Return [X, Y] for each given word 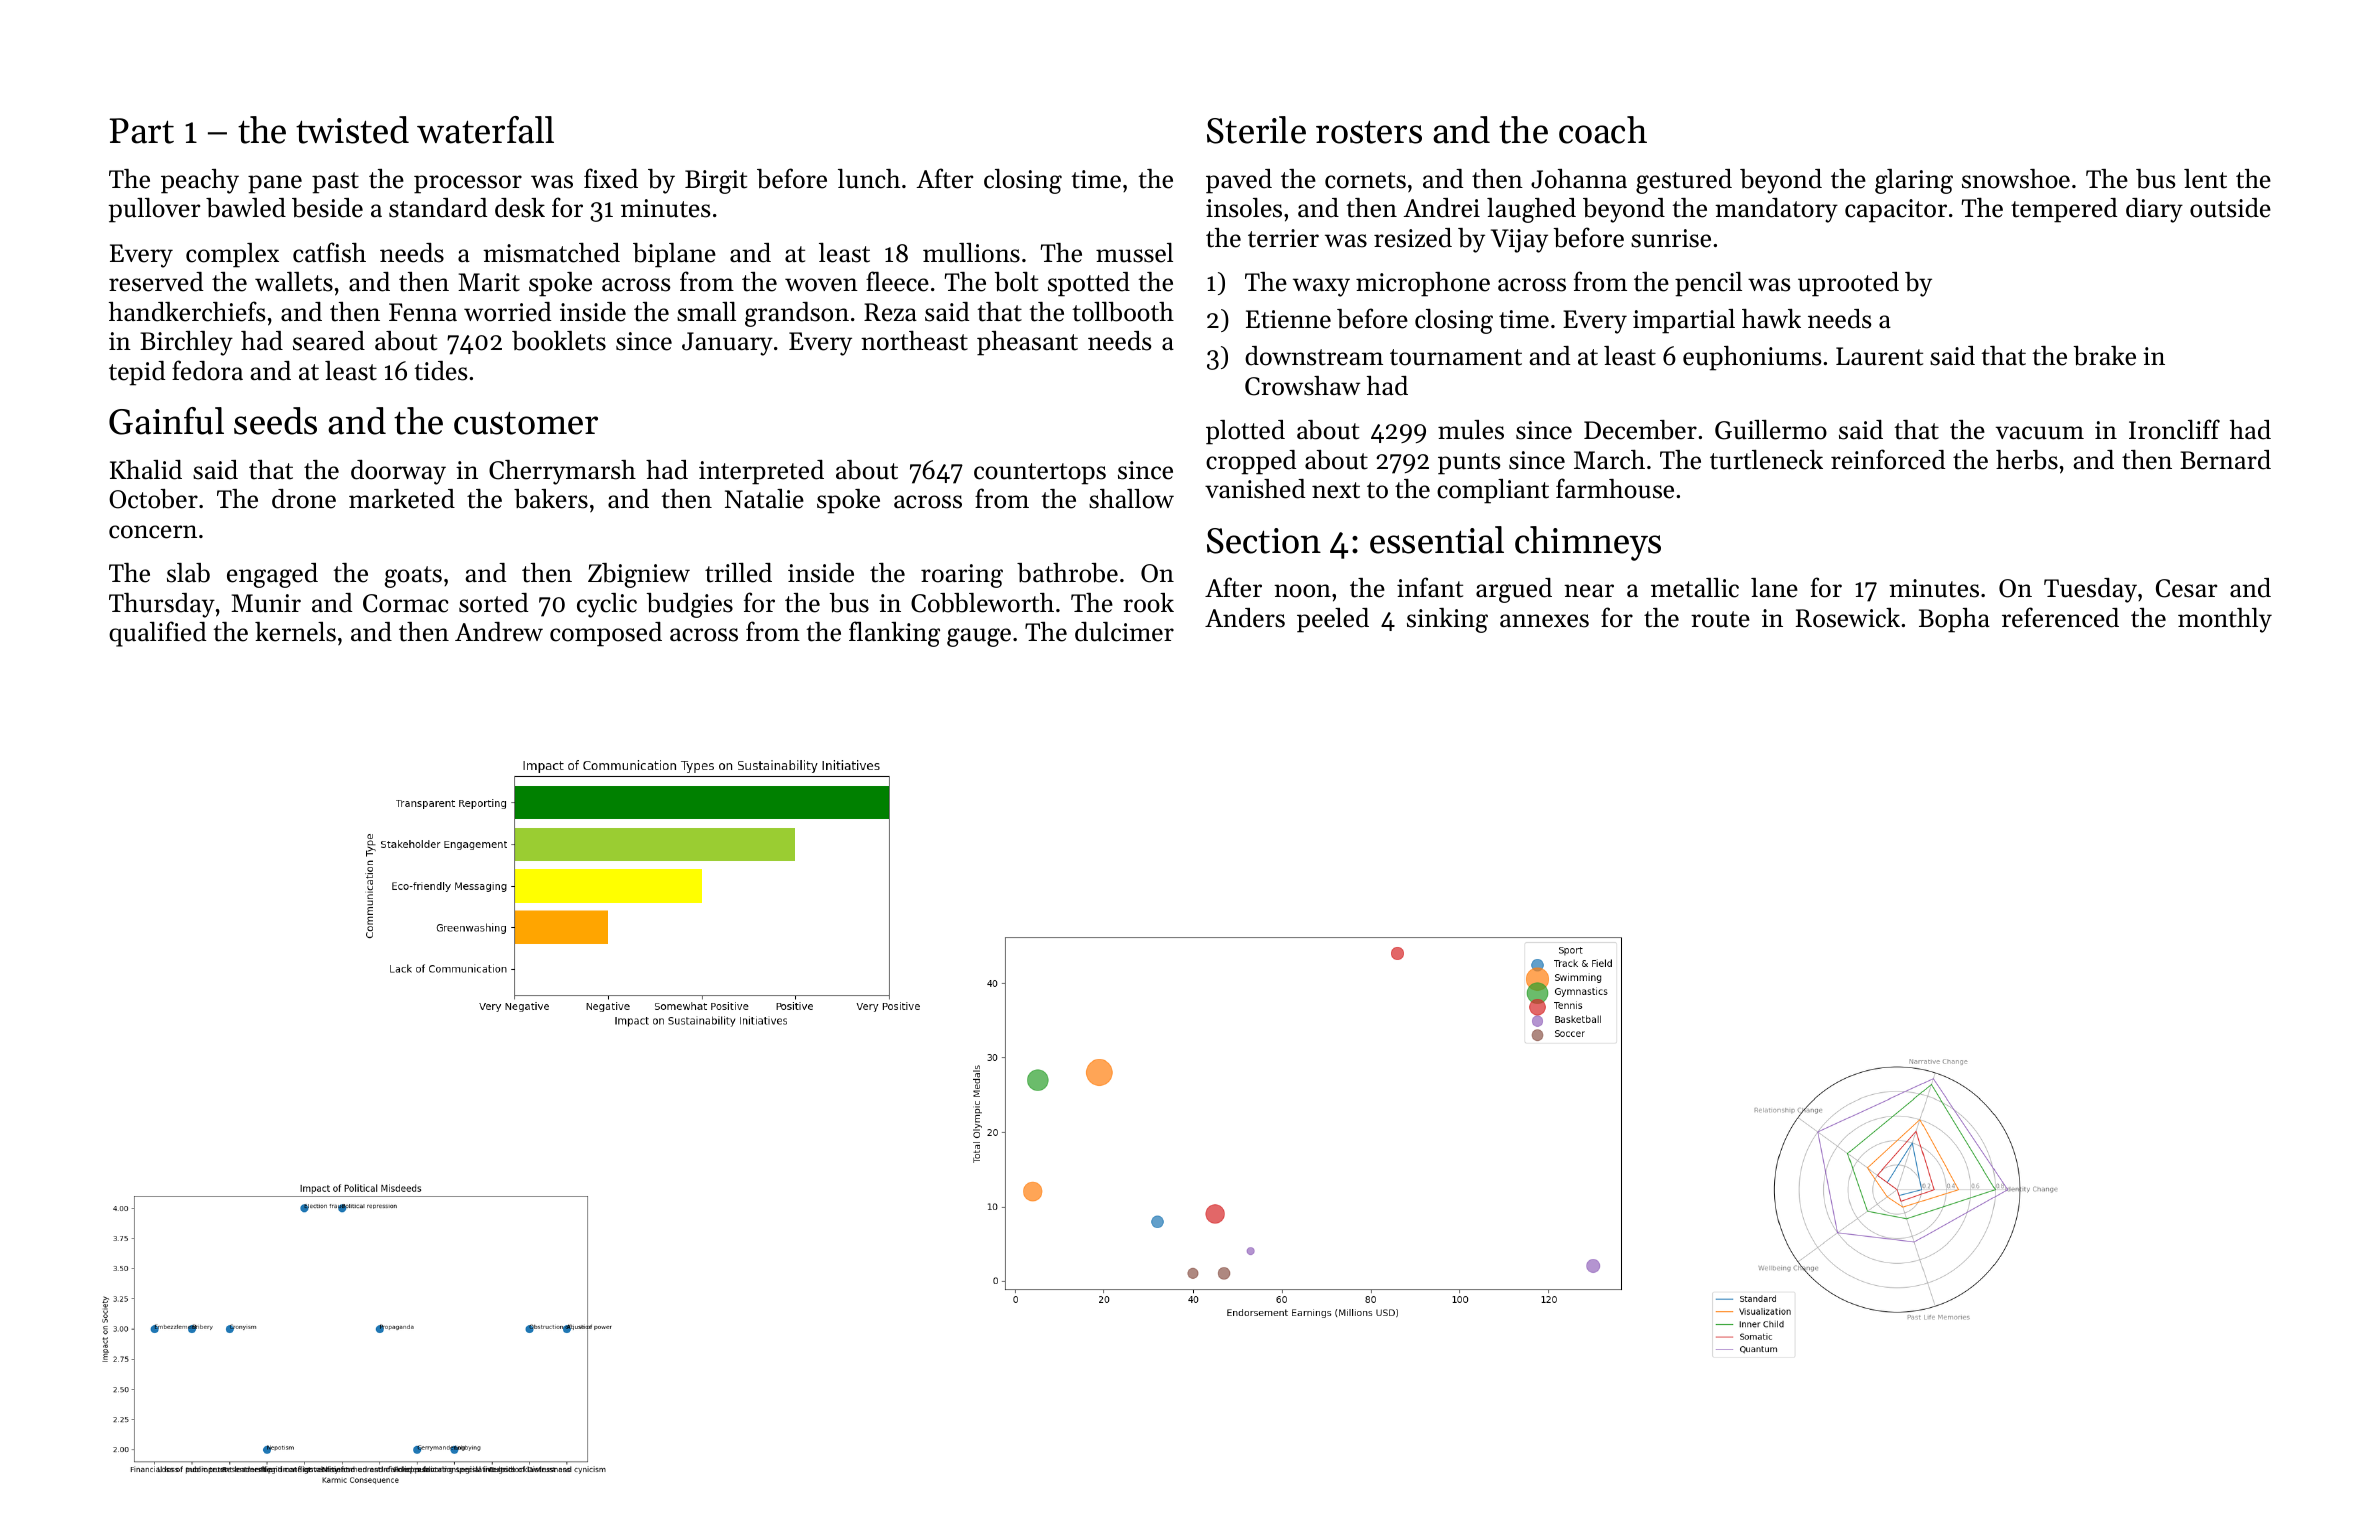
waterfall [485, 130]
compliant [1493, 491]
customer [526, 423]
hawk [1771, 318]
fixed [611, 178]
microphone [1423, 284]
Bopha [1954, 620]
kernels [295, 632]
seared [329, 341]
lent [2205, 179]
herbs [2027, 460]
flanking [894, 634]
